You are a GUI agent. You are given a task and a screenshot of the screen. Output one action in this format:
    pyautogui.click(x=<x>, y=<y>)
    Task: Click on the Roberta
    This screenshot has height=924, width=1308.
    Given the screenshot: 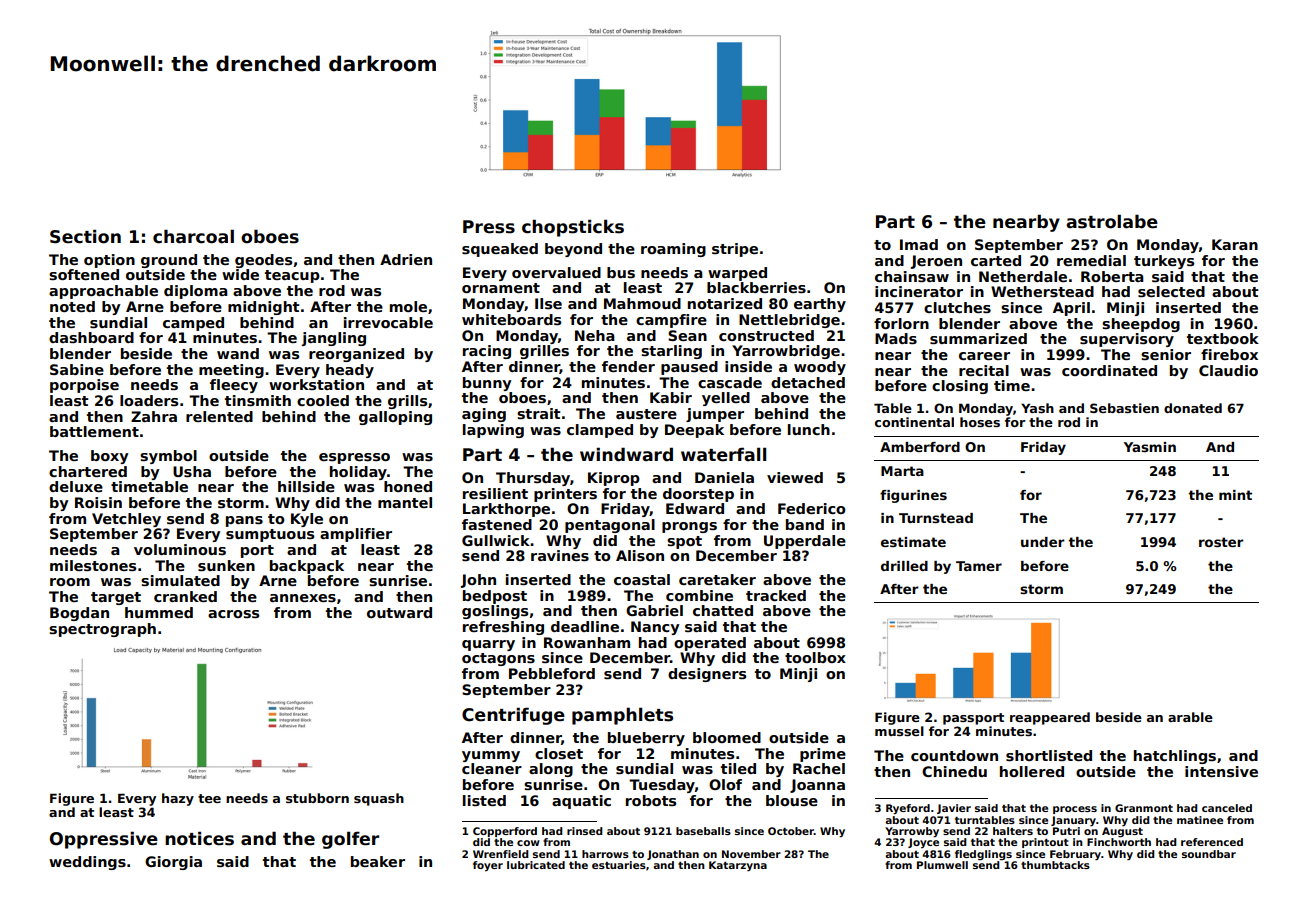 What is the action you would take?
    pyautogui.click(x=1112, y=276)
